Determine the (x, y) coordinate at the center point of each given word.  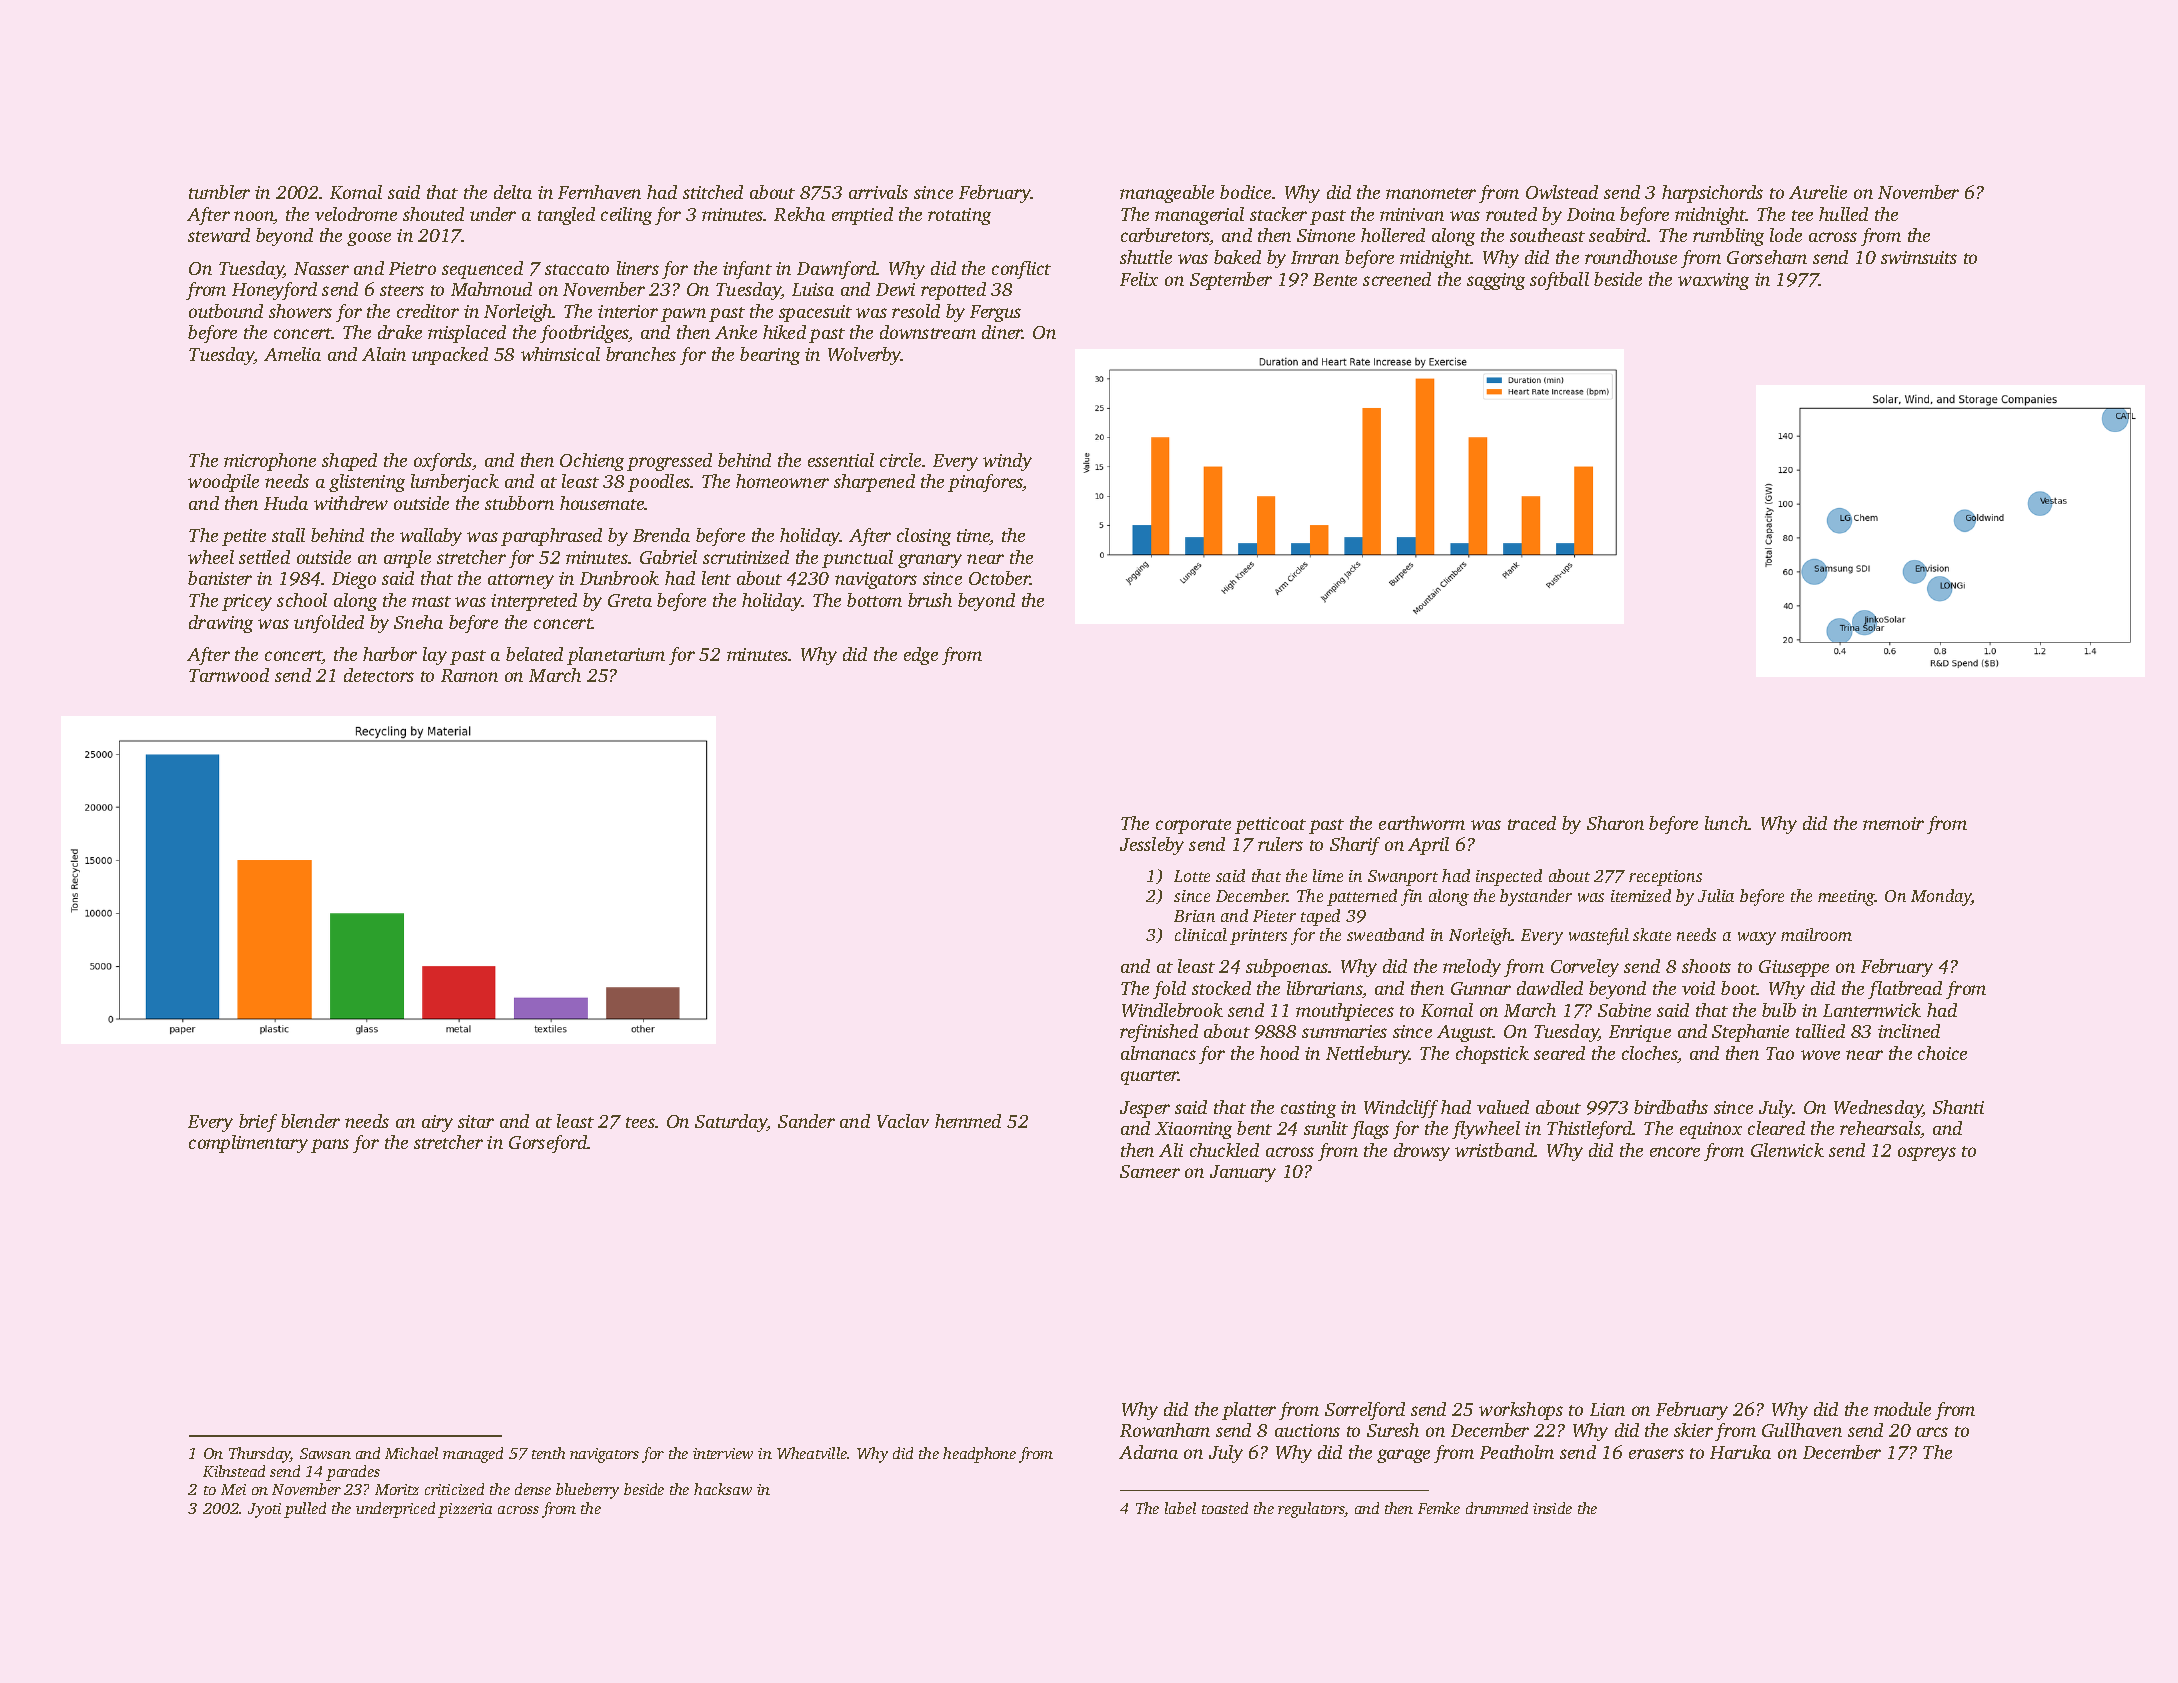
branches (641, 354)
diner (1002, 332)
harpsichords (1712, 194)
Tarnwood (229, 675)
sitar (476, 1121)
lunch (1727, 823)
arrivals (878, 192)
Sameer (1150, 1171)
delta (513, 192)
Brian (1194, 916)
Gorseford (548, 1144)
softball (1559, 281)
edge (921, 656)
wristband (1495, 1150)
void (1698, 988)
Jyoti (264, 1510)
